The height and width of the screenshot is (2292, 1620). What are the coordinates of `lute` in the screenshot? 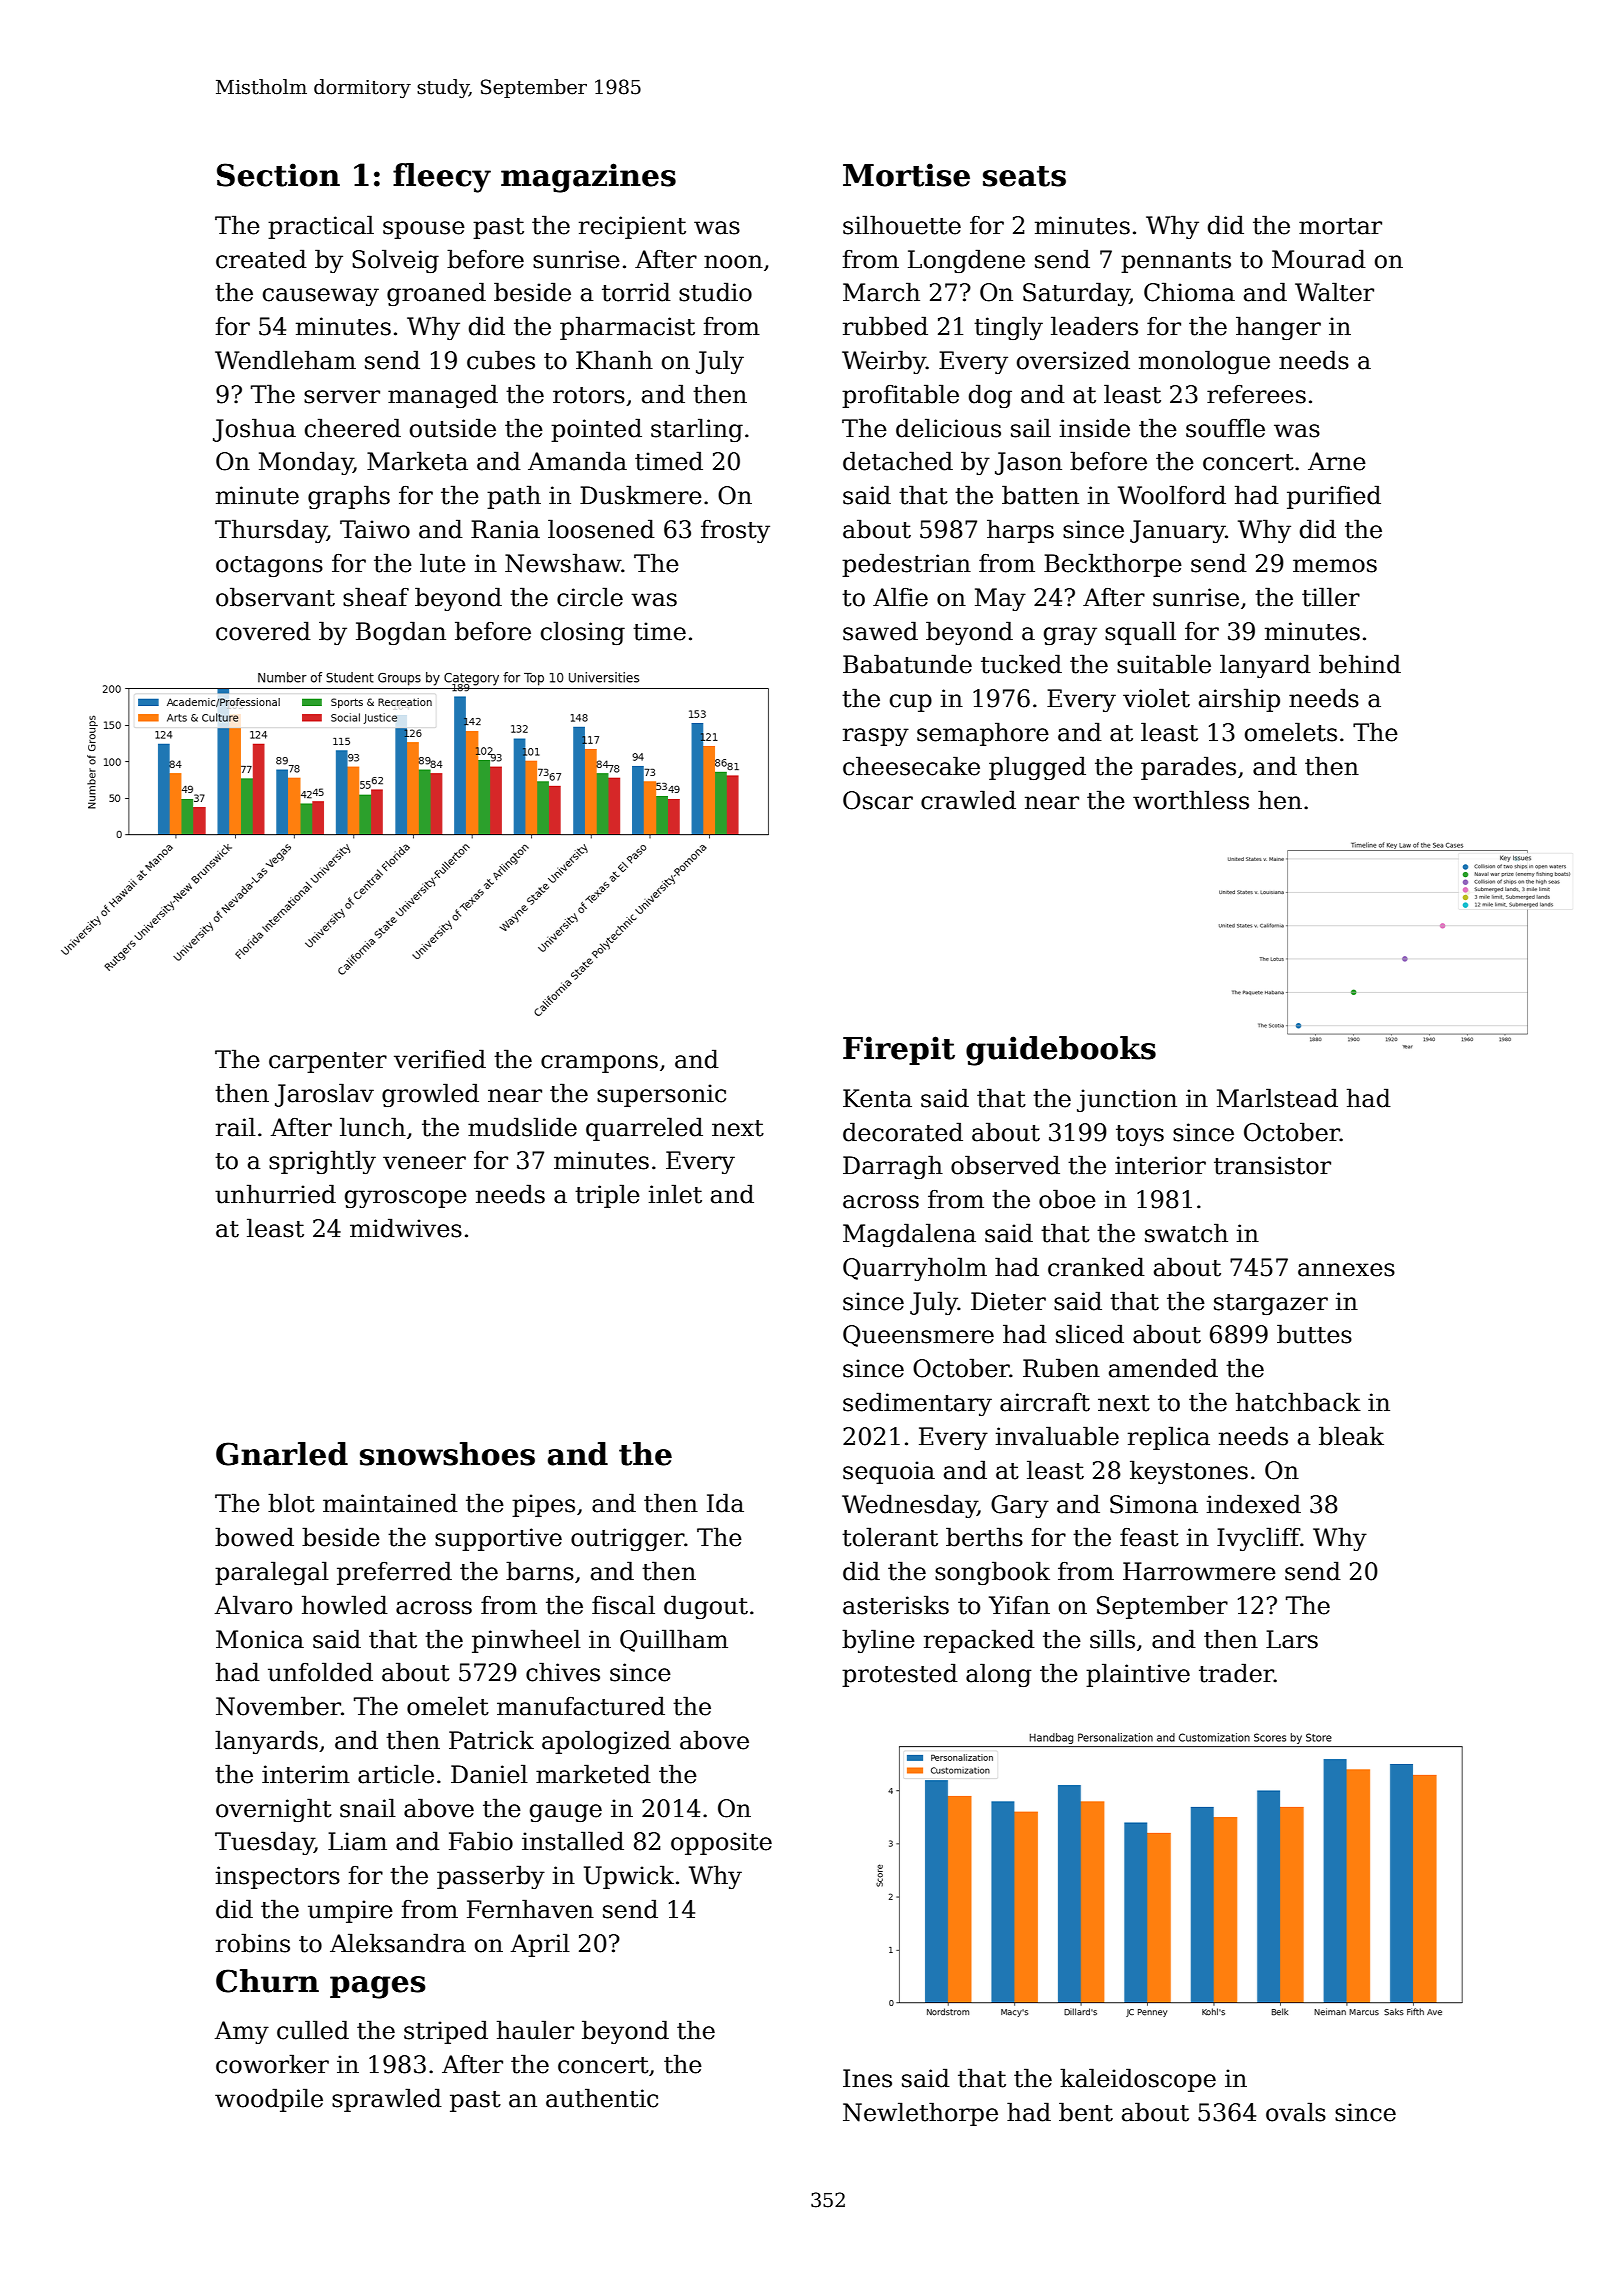 It's located at (443, 563).
